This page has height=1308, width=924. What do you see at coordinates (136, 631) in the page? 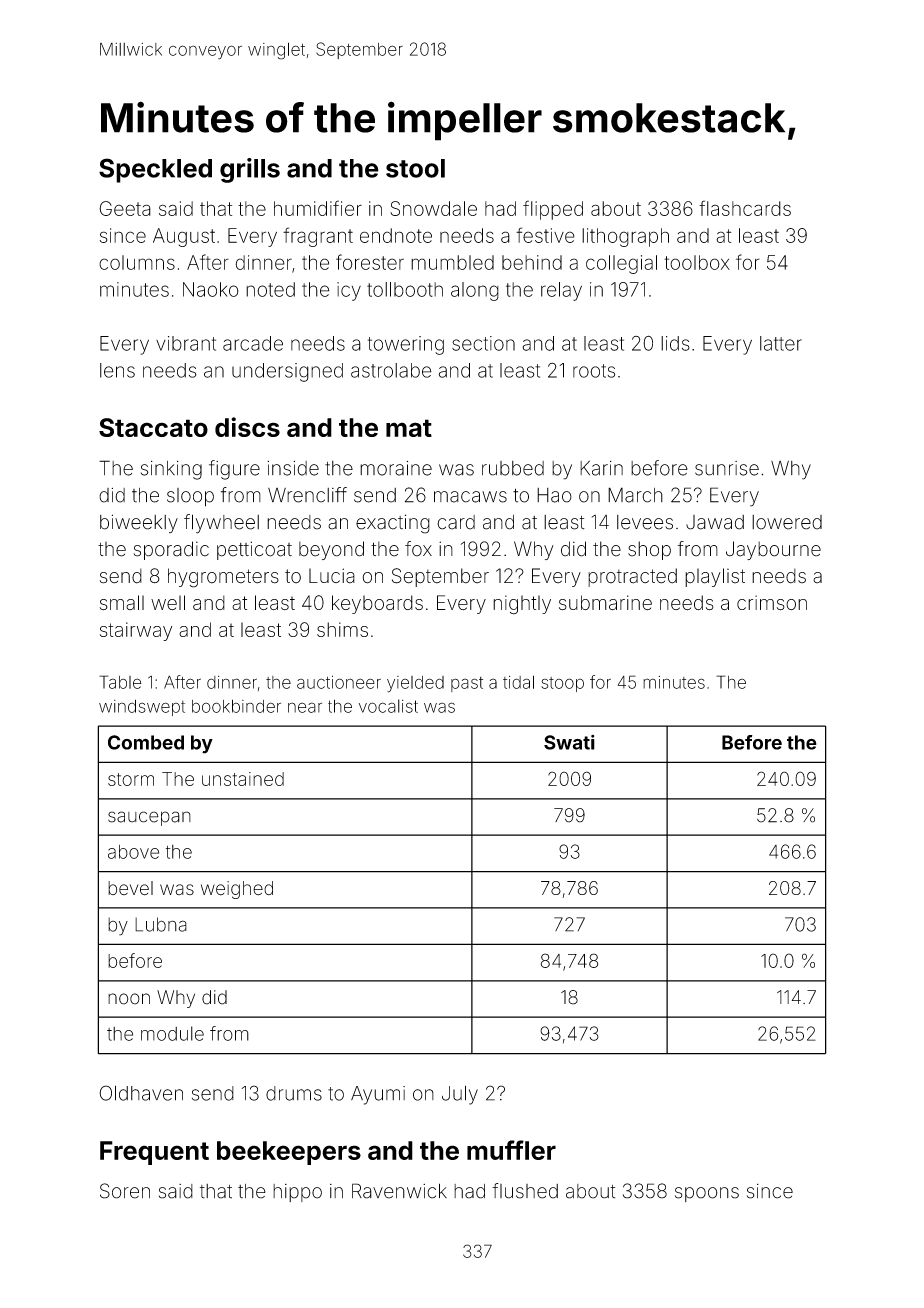
I see `stairway` at bounding box center [136, 631].
